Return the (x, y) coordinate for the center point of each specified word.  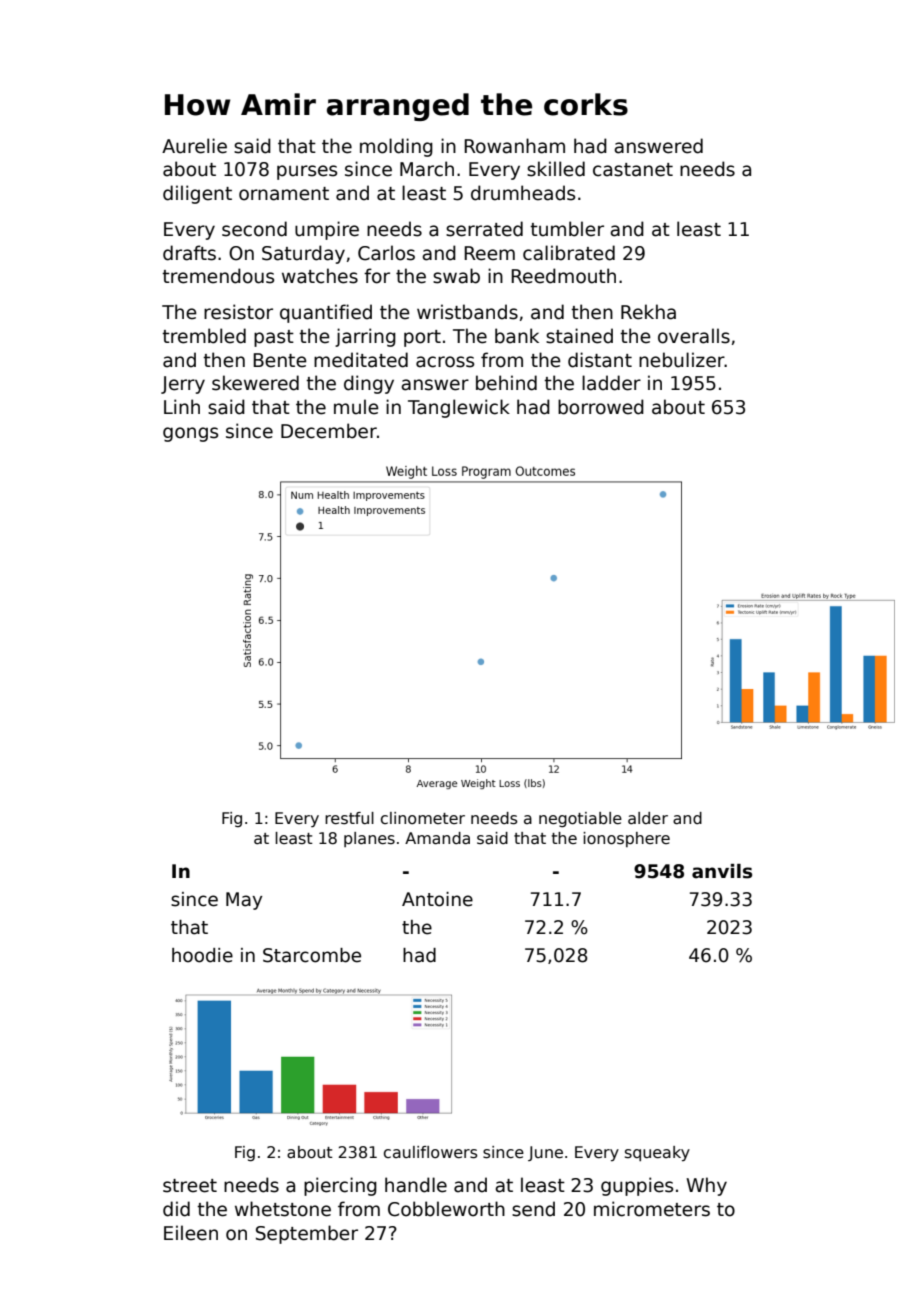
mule (356, 407)
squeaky (657, 1153)
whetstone (283, 1209)
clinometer (423, 818)
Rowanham (514, 146)
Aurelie (194, 146)
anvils (722, 871)
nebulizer (682, 360)
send (533, 1209)
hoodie (202, 955)
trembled (204, 336)
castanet (633, 170)
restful (349, 818)
